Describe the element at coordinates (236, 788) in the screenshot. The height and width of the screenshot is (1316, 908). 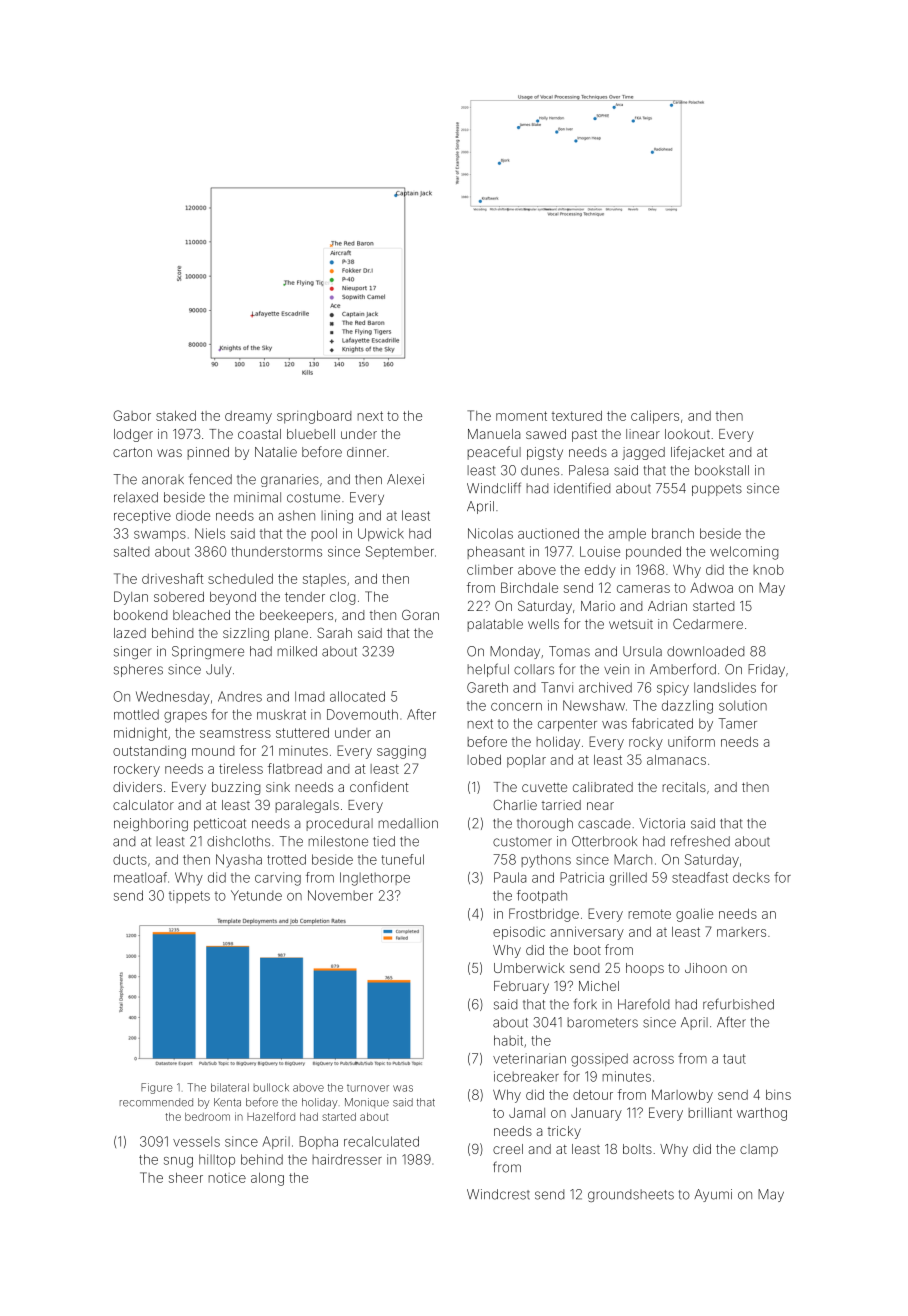
I see `buzzing` at that location.
